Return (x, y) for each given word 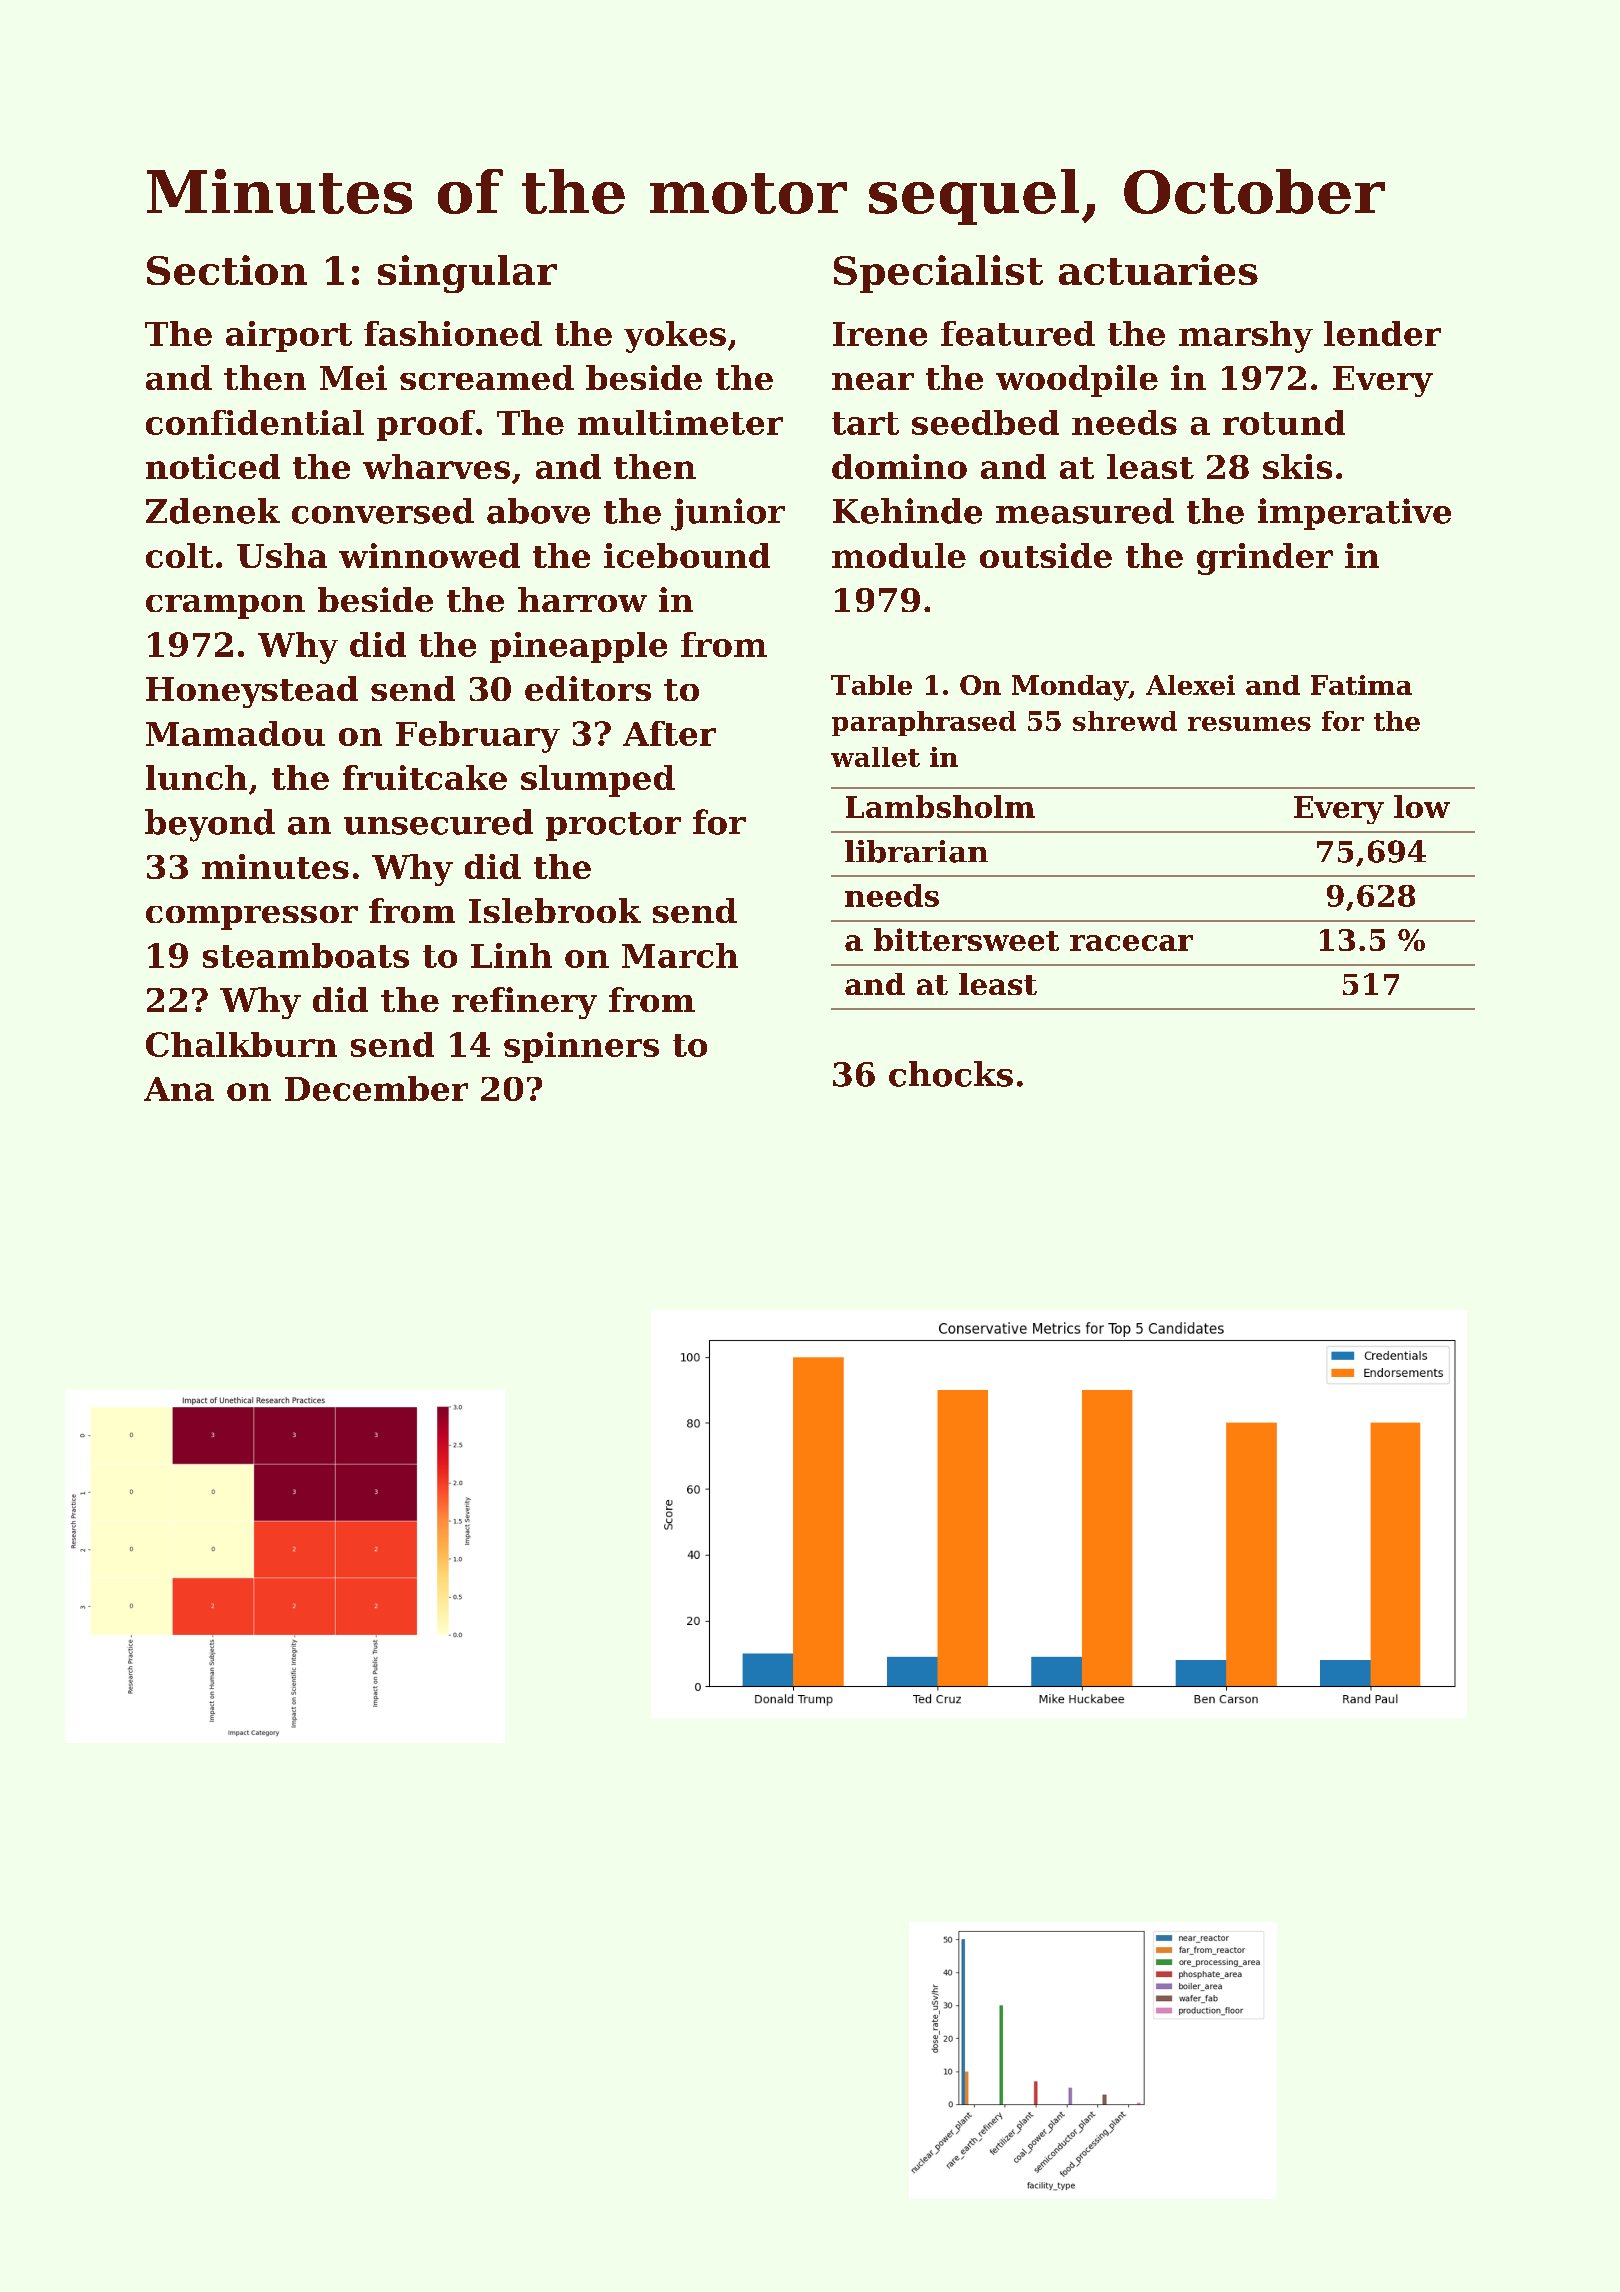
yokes (675, 337)
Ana (179, 1089)
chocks (951, 1074)
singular (467, 274)
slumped (598, 781)
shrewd (1125, 721)
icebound (687, 555)
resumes (1249, 724)
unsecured (438, 822)
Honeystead (252, 692)
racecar (1131, 943)
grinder (1265, 559)
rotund (1284, 422)
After (669, 733)
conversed (383, 511)
